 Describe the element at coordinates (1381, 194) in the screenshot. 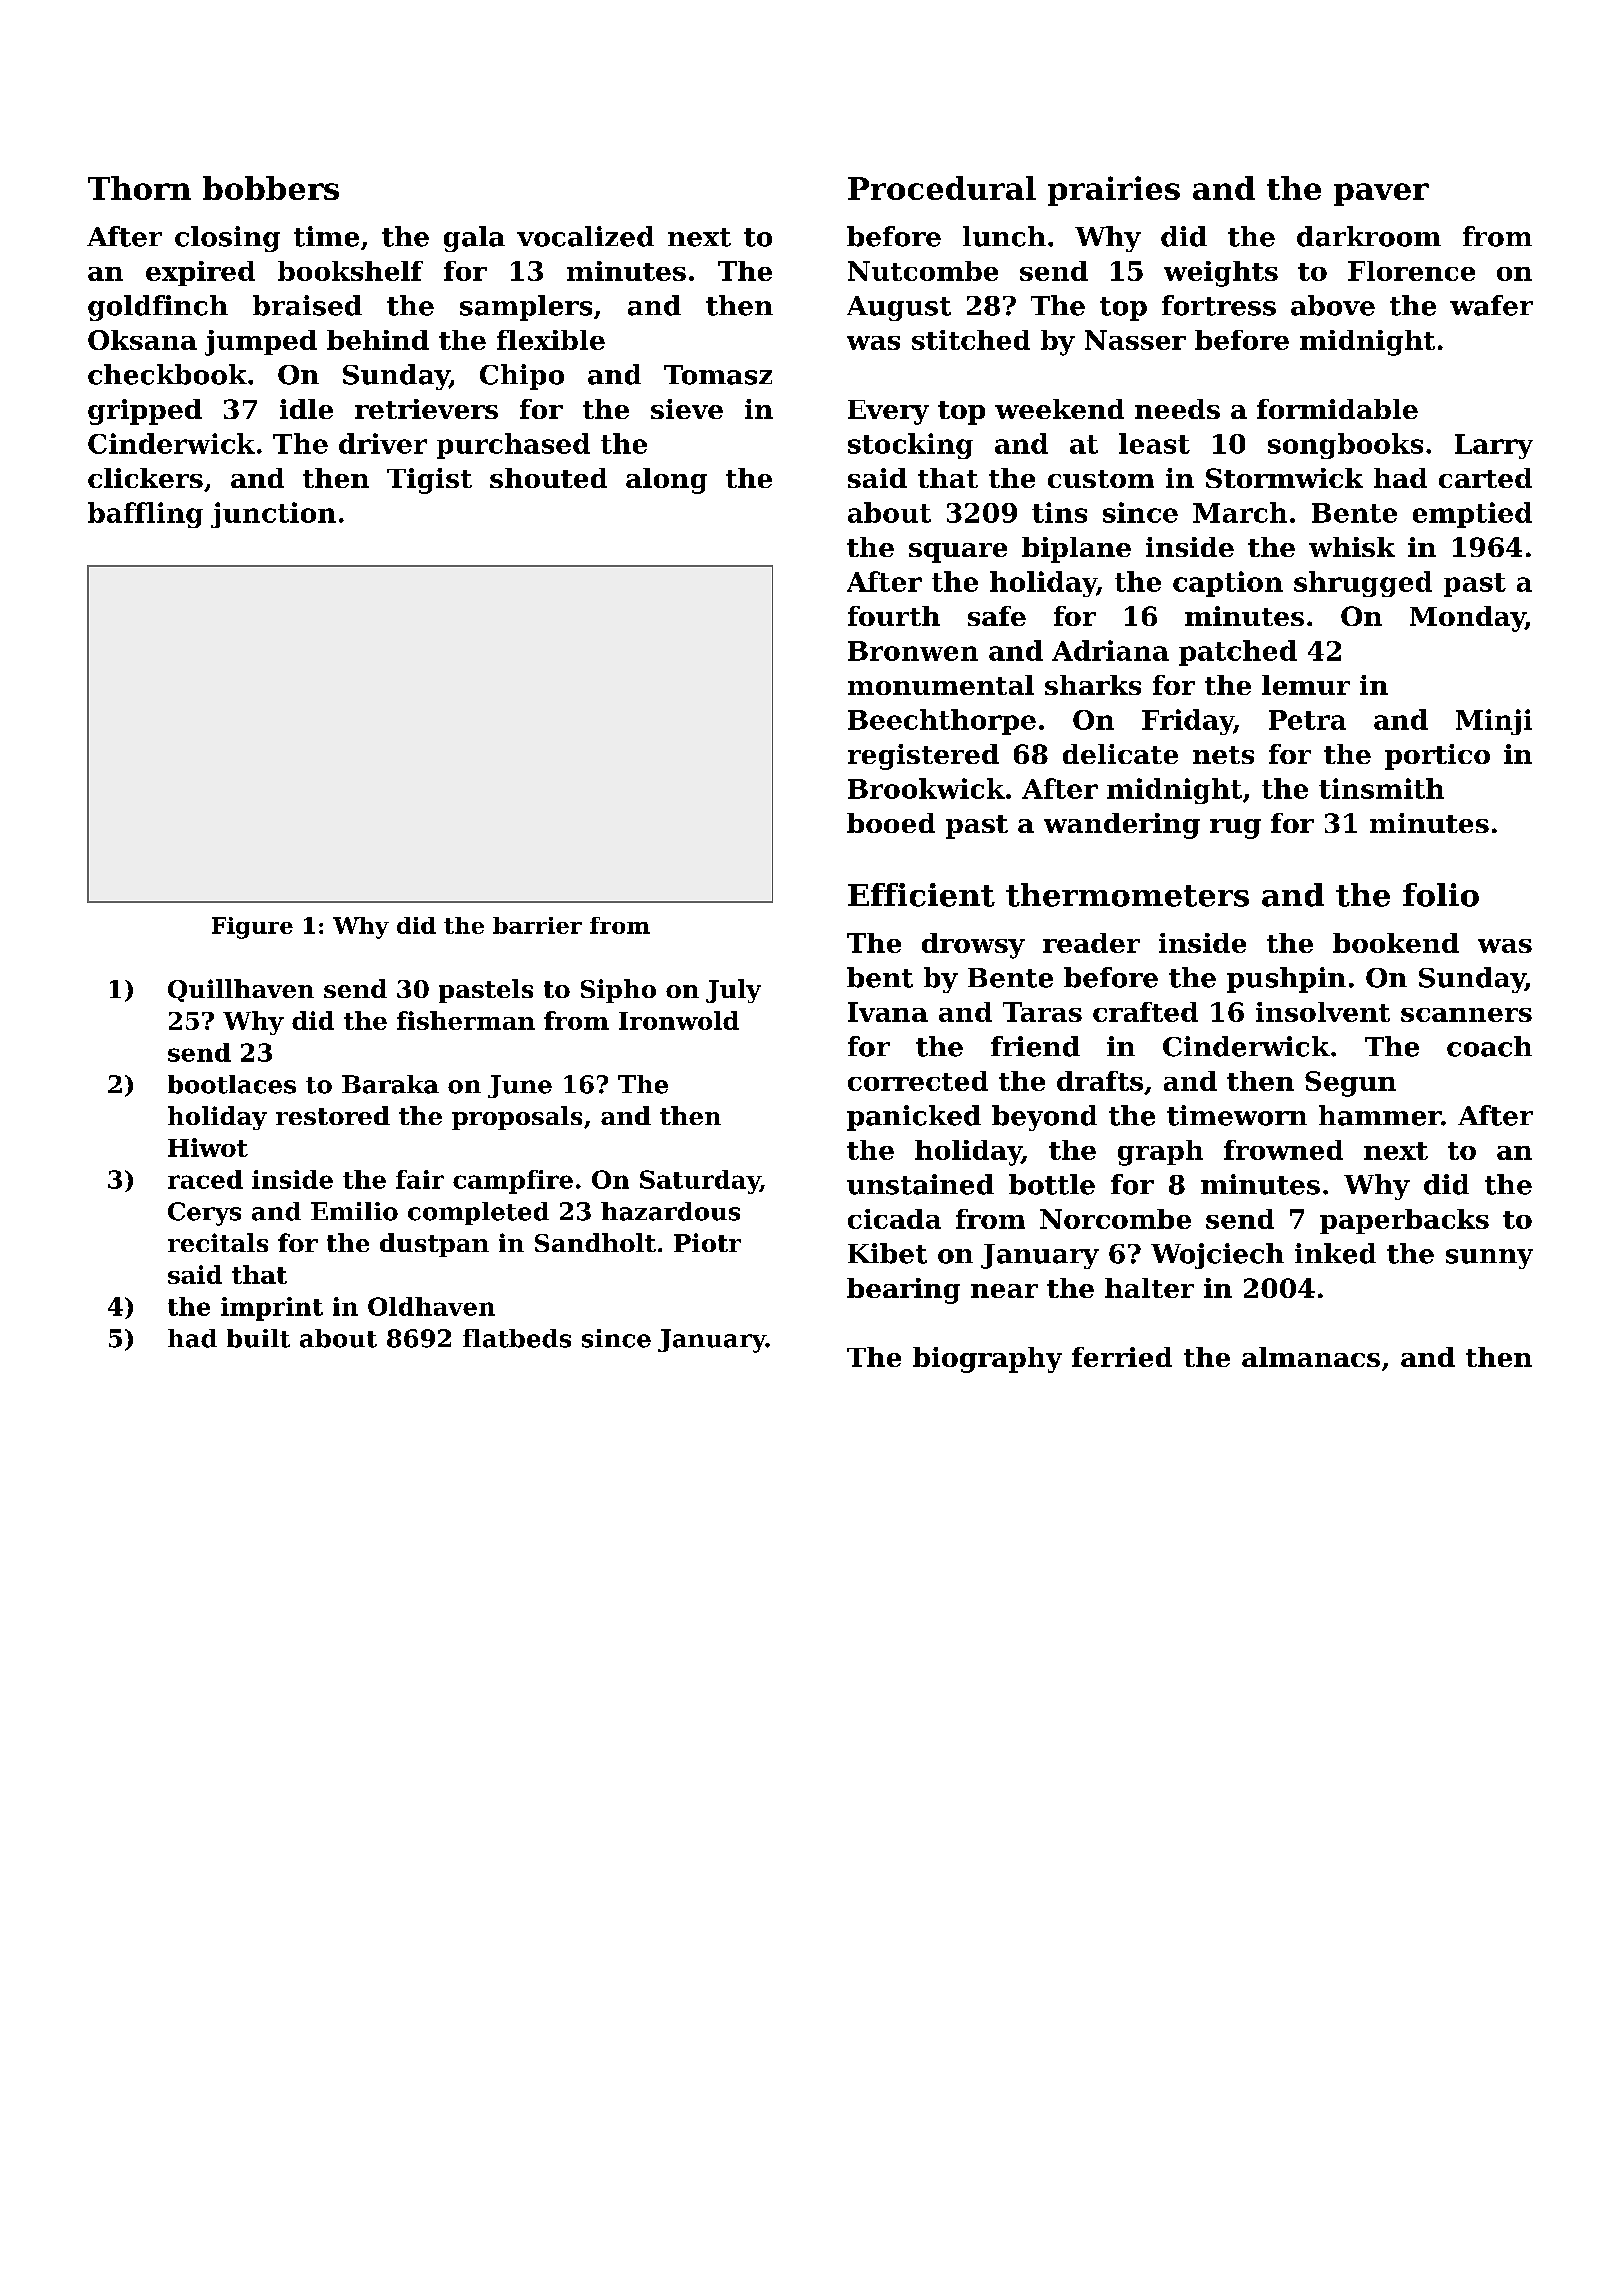

I see `paver` at that location.
